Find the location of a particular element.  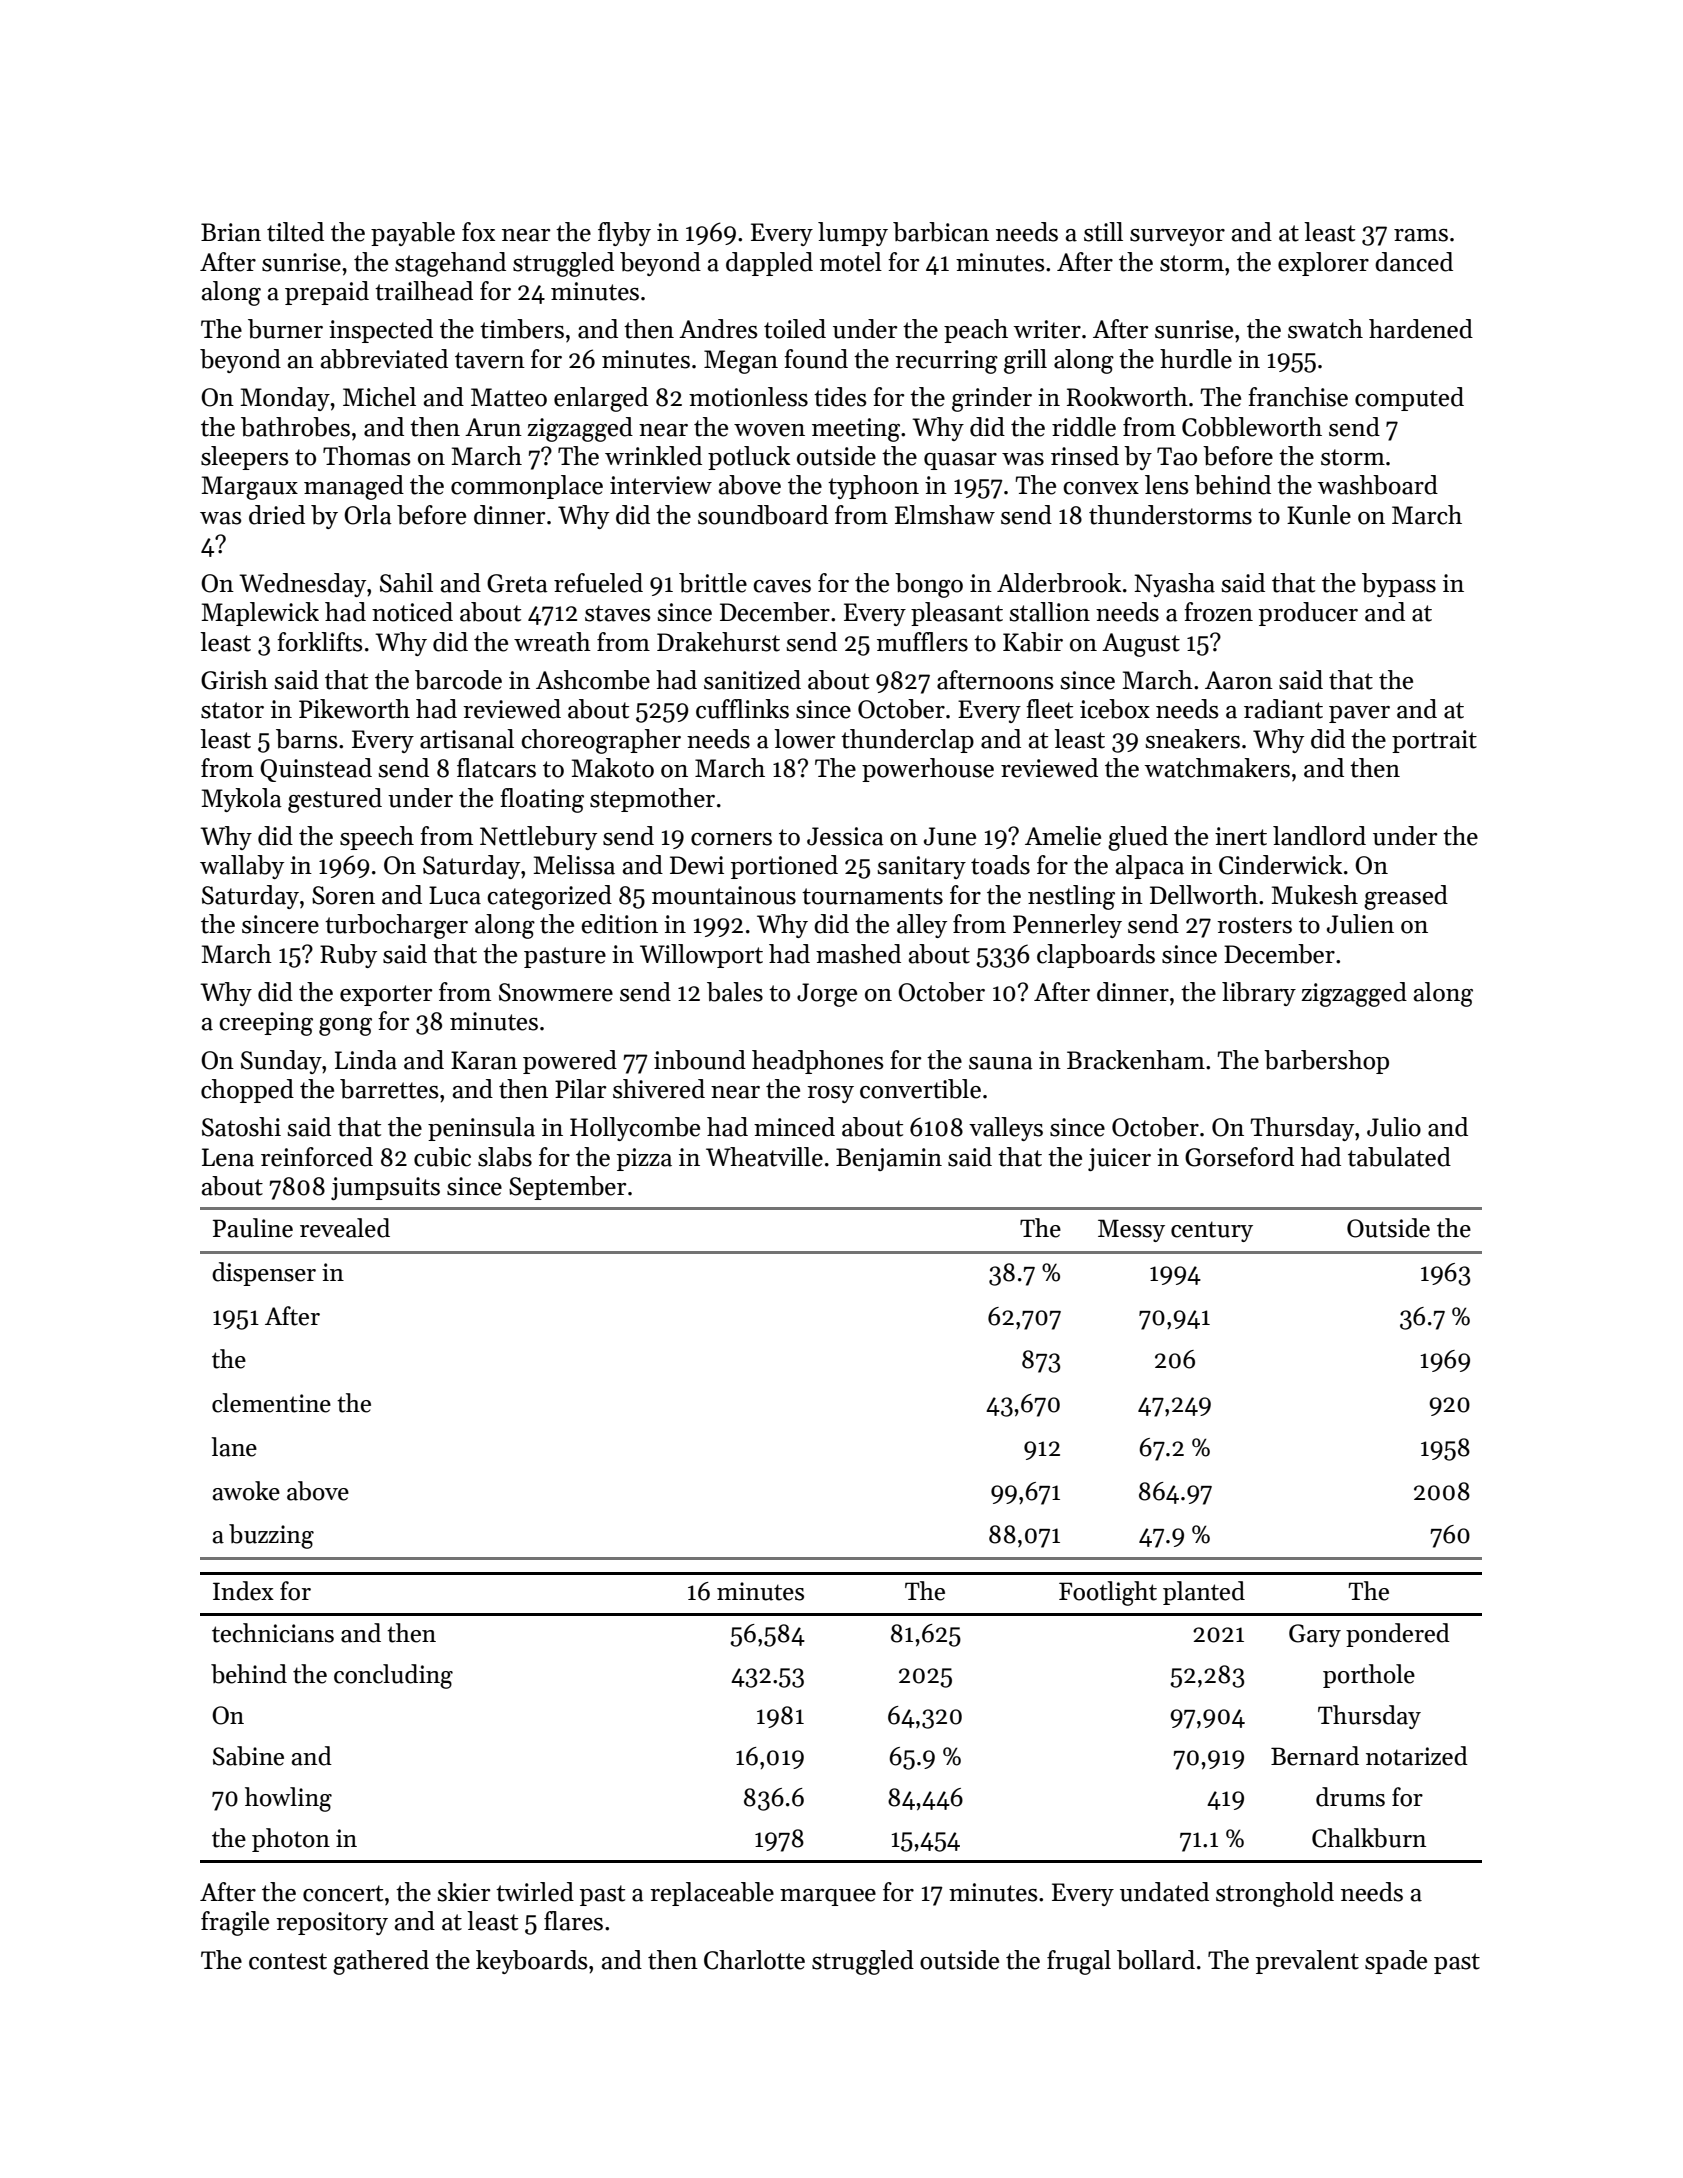

tavern is located at coordinates (490, 360).
